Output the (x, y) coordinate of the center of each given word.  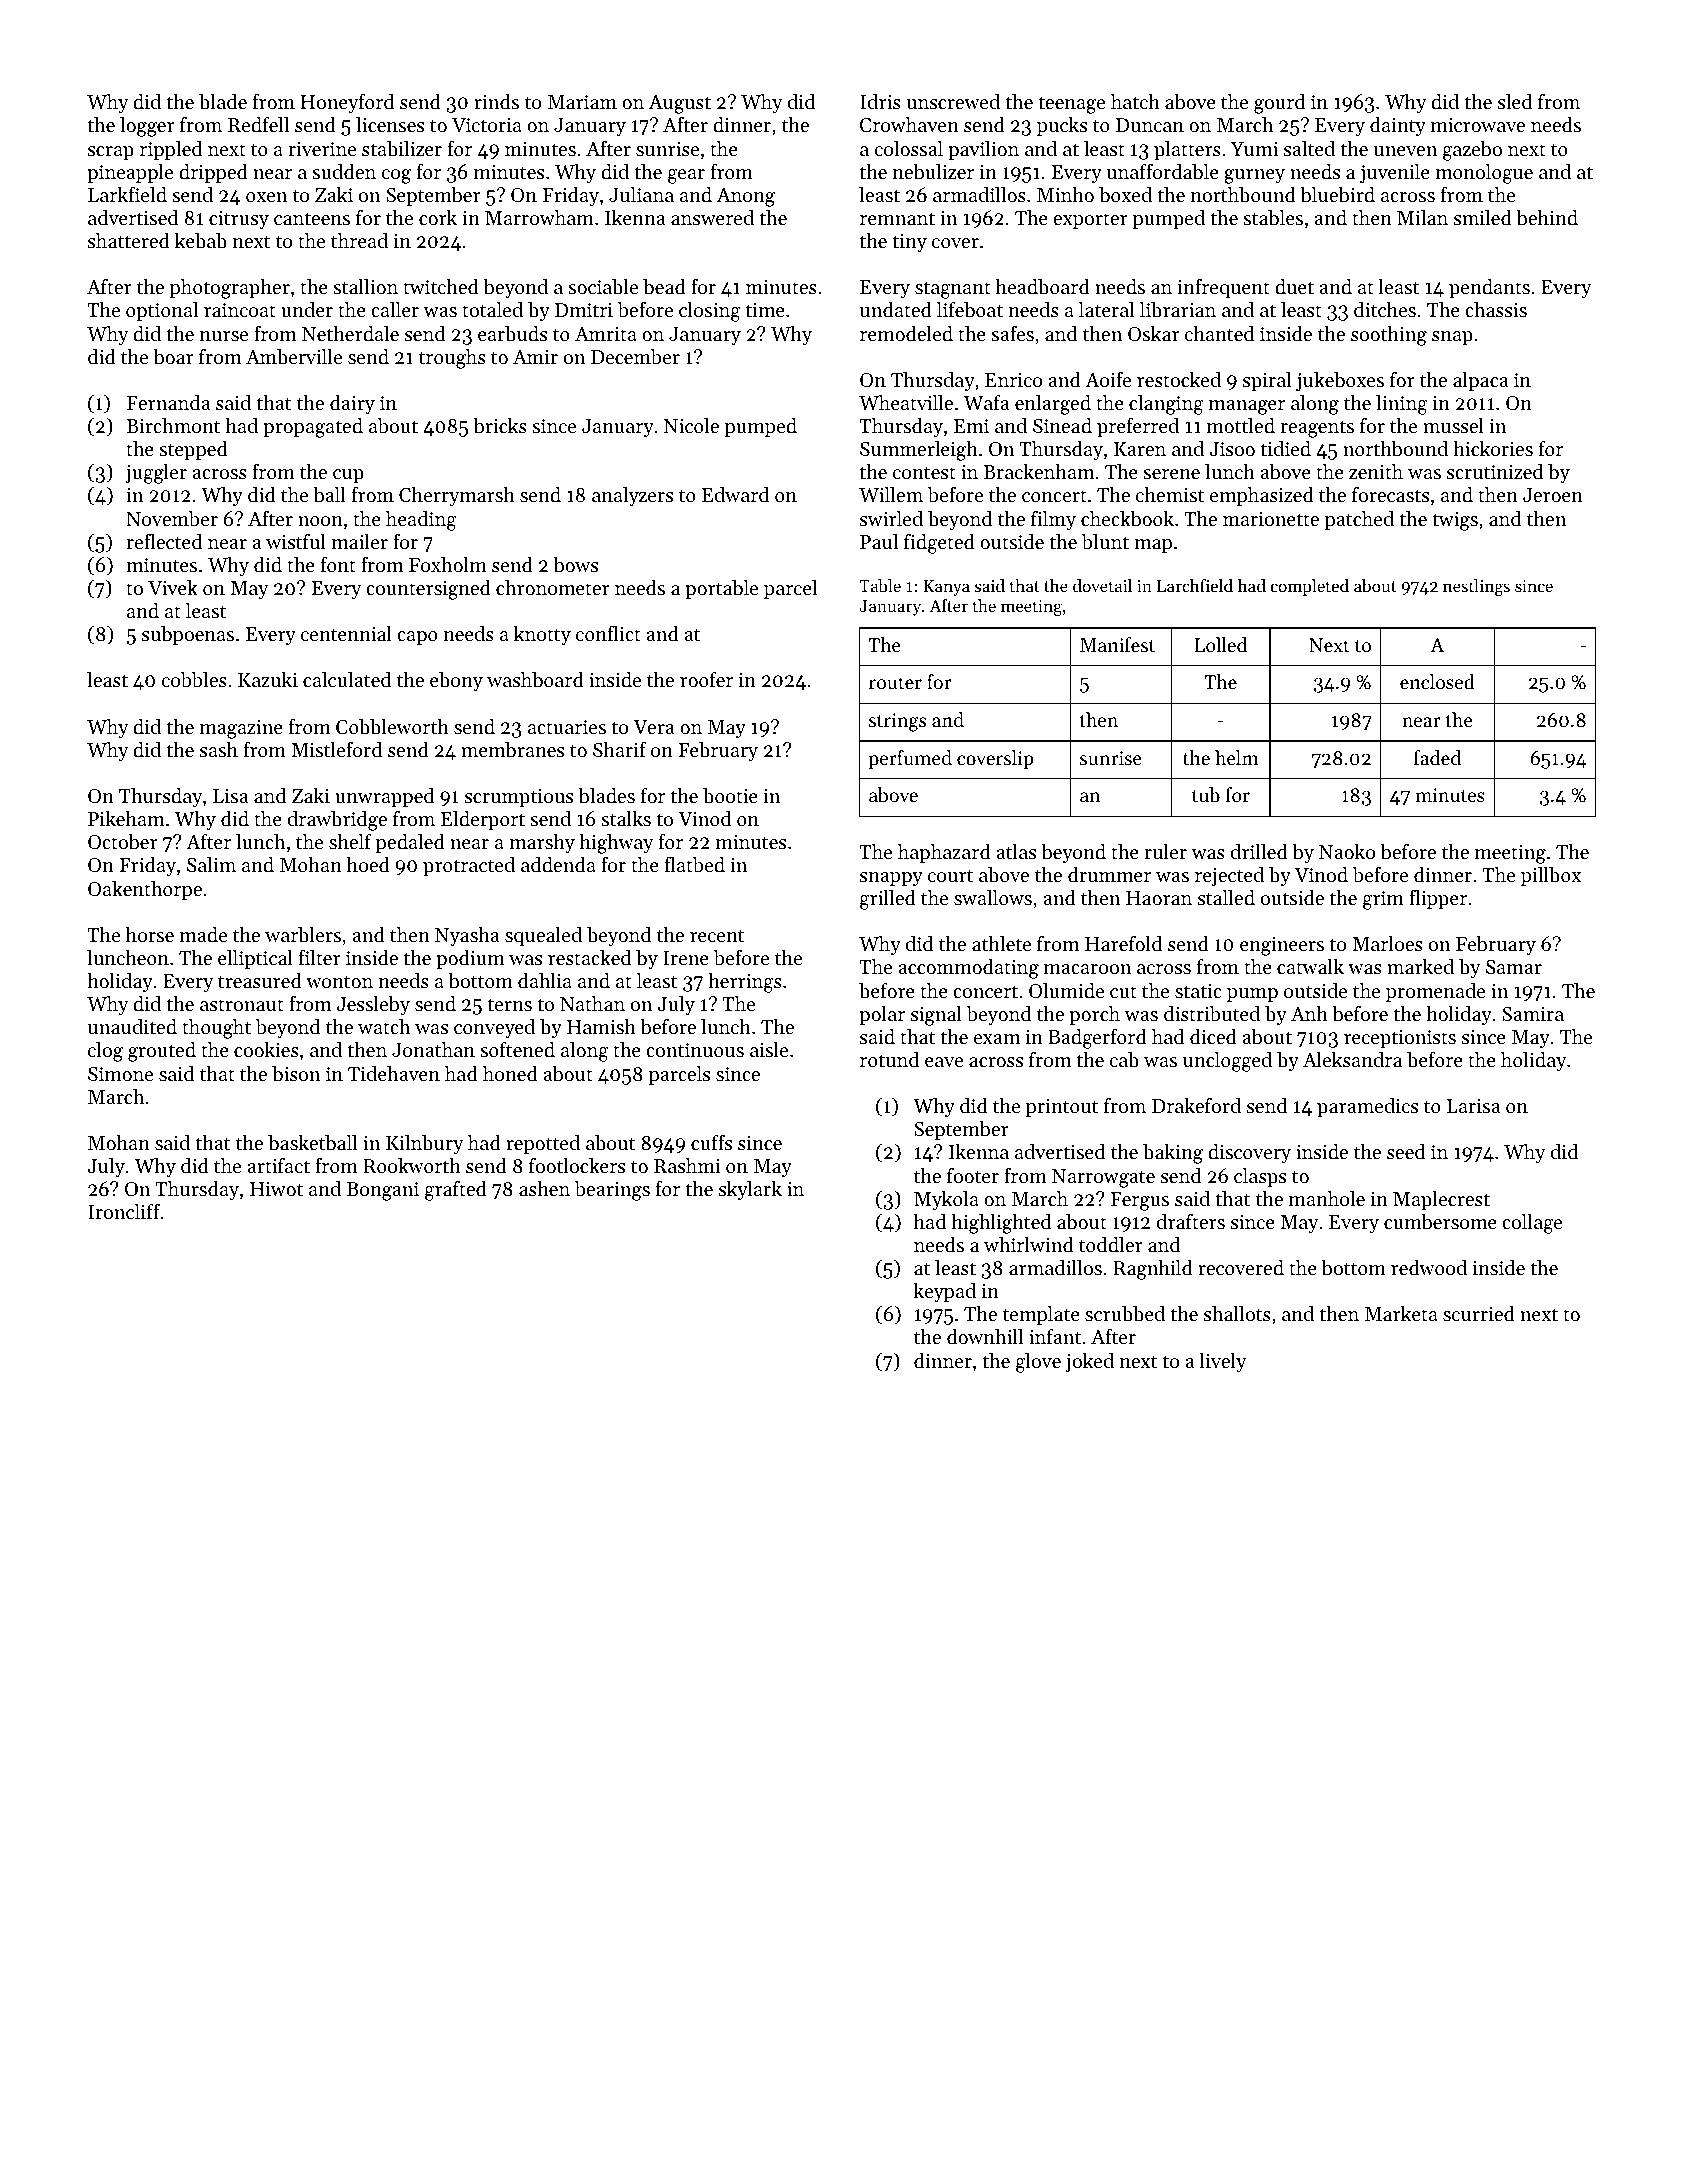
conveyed (494, 1029)
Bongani (383, 1191)
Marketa (1401, 1314)
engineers (1282, 946)
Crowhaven (909, 125)
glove (1038, 1363)
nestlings (1476, 587)
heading (421, 521)
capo (417, 638)
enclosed (1437, 682)
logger (147, 127)
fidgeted (939, 544)
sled (1515, 102)
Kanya (946, 588)
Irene (686, 958)
